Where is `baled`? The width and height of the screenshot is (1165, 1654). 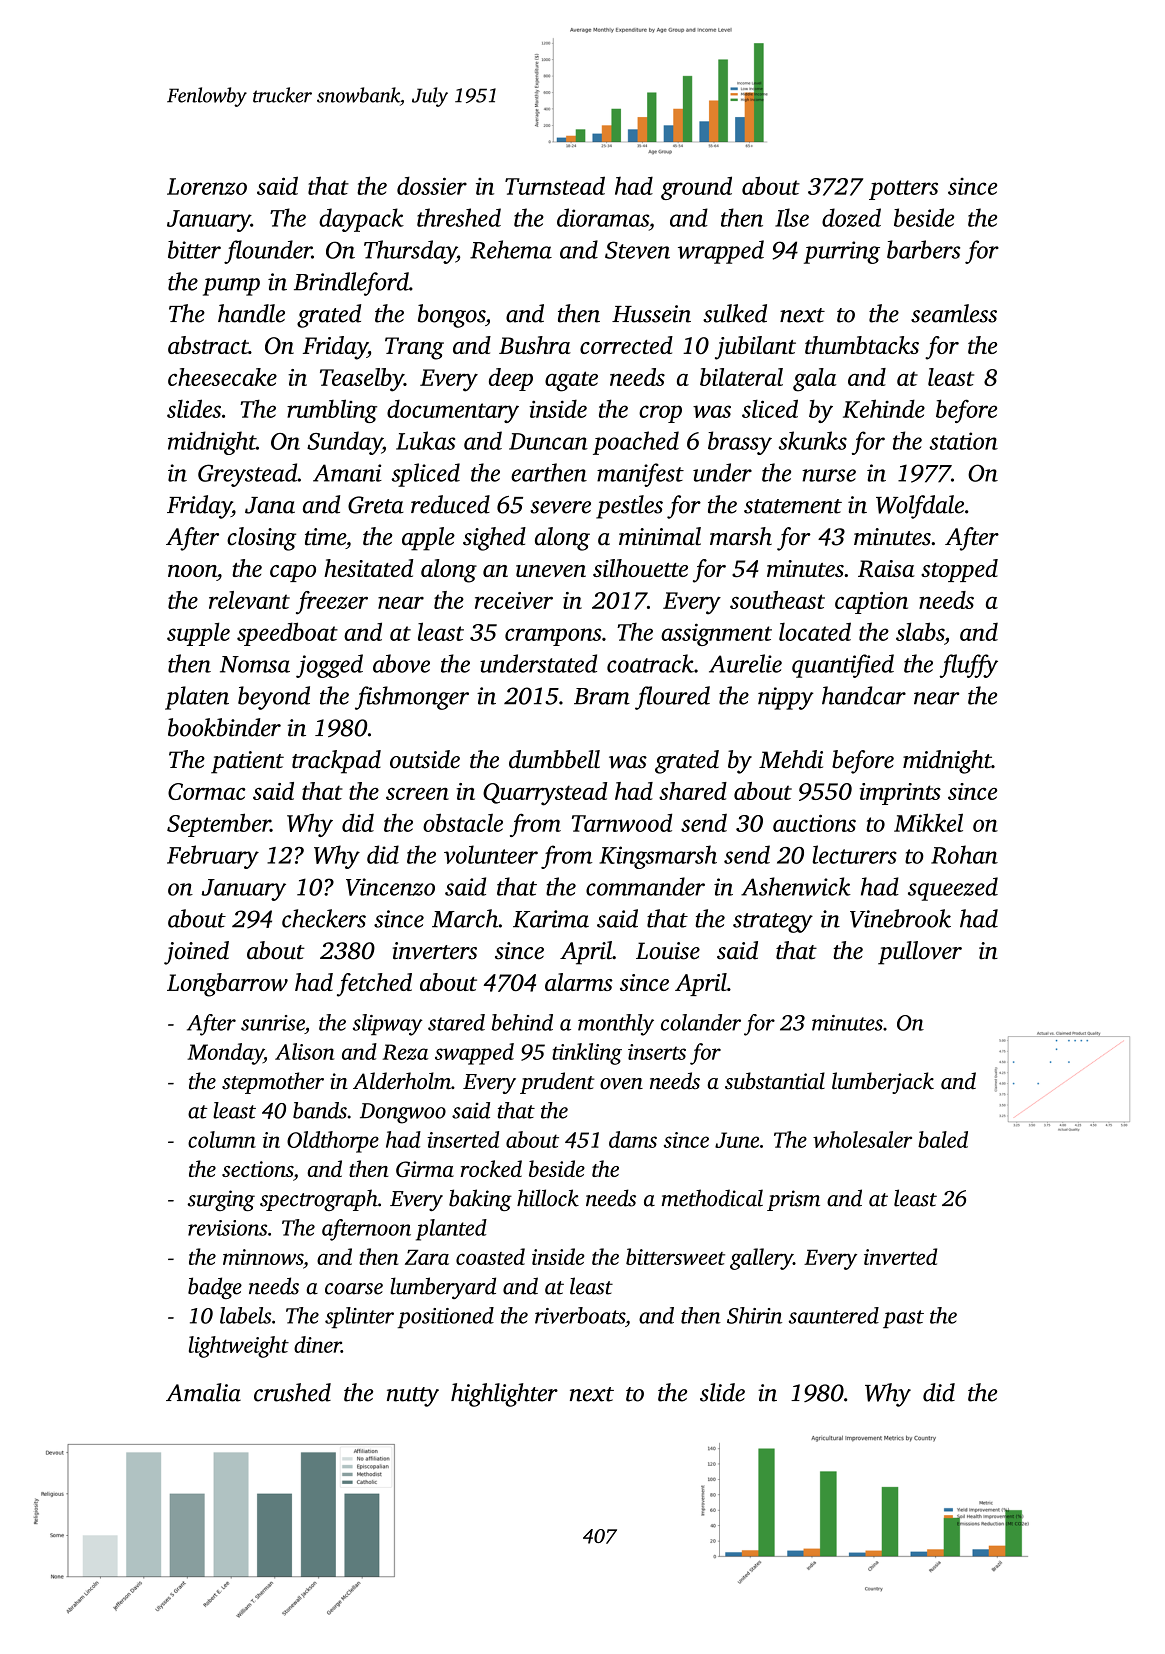 baled is located at coordinates (943, 1139).
